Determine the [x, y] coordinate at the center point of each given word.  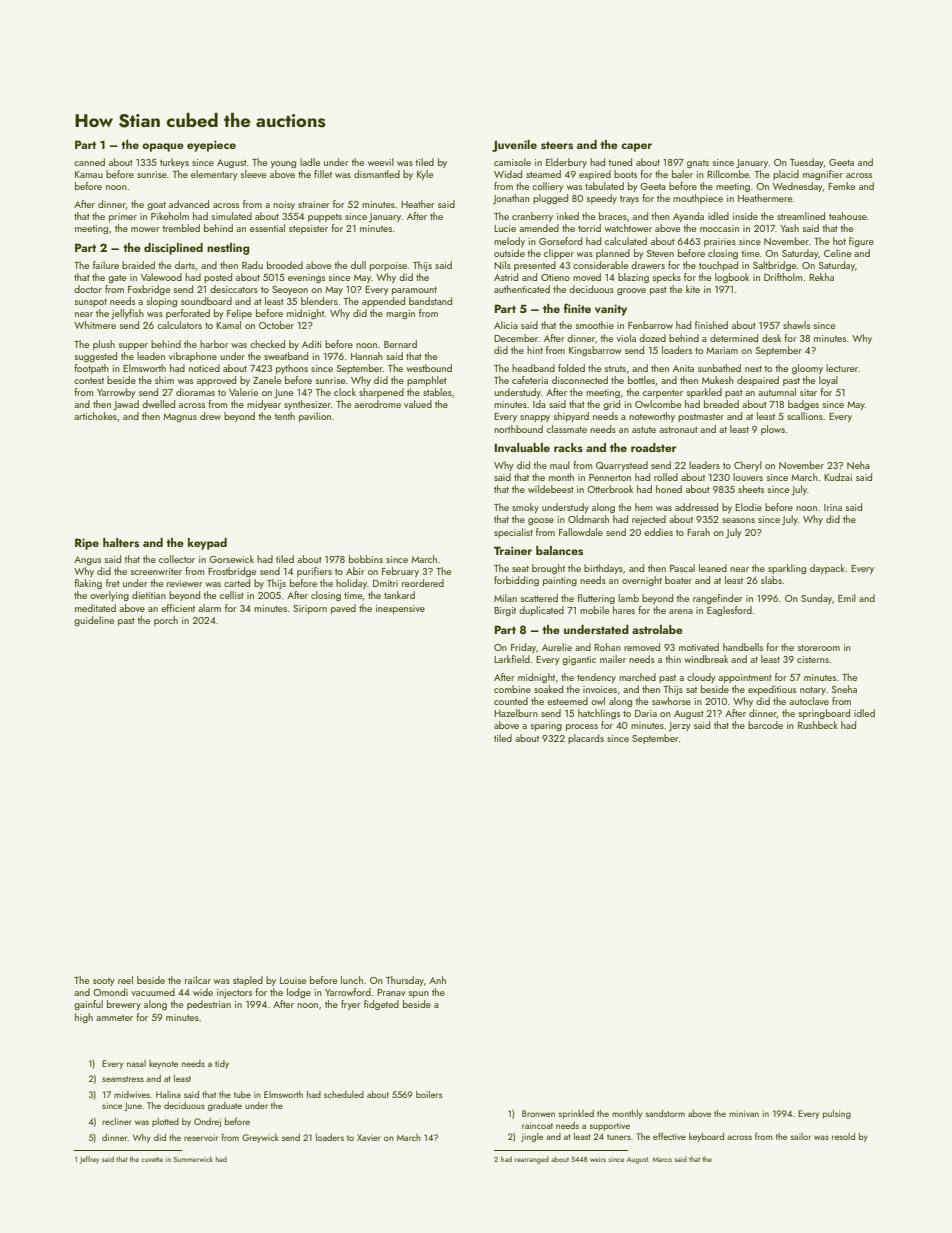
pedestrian [209, 1005]
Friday [523, 648]
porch [166, 621]
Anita [683, 368]
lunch [352, 980]
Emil [847, 598]
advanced [189, 204]
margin [400, 314]
